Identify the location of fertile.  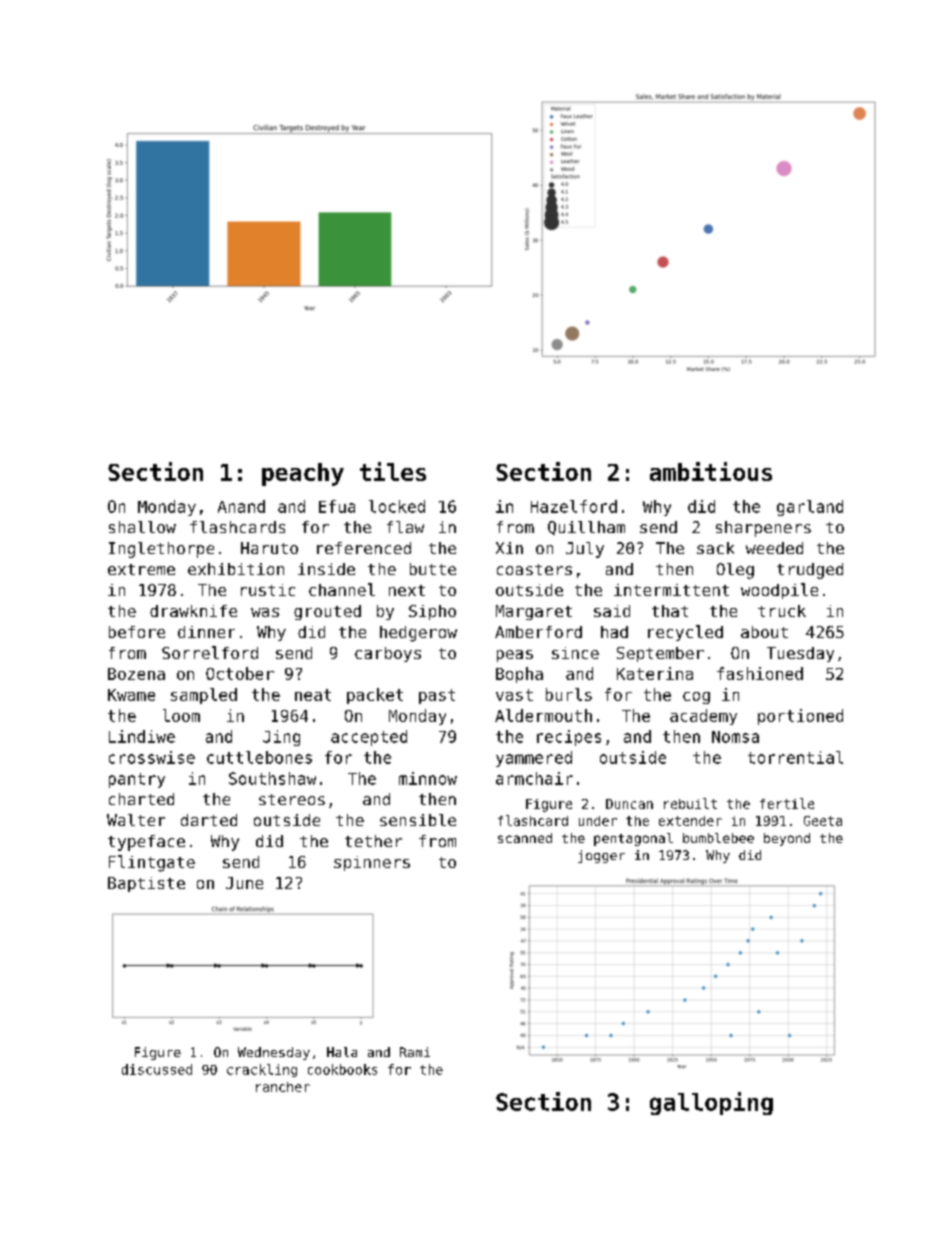
(787, 803).
